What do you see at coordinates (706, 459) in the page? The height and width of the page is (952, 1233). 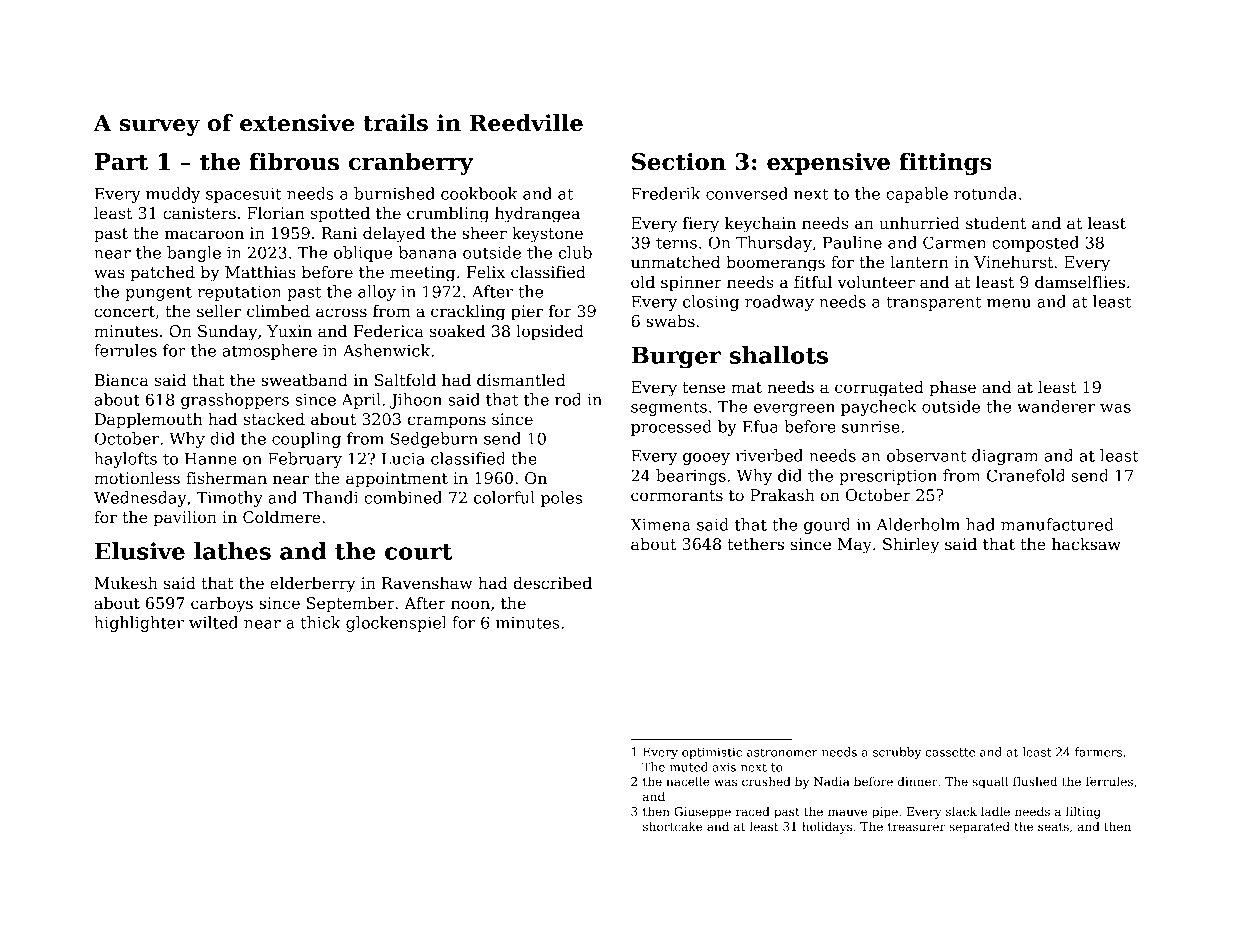 I see `gooey` at bounding box center [706, 459].
